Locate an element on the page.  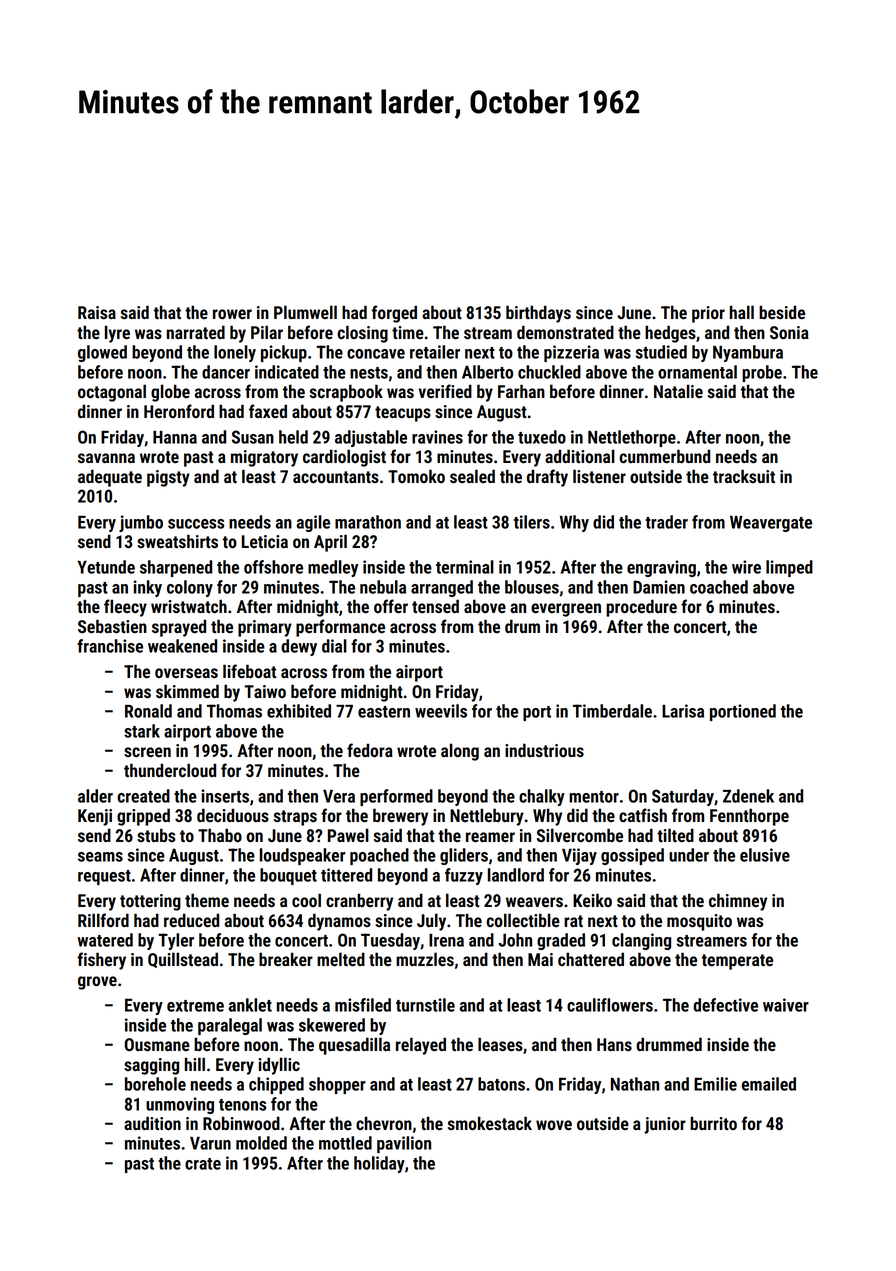
hall is located at coordinates (742, 312).
